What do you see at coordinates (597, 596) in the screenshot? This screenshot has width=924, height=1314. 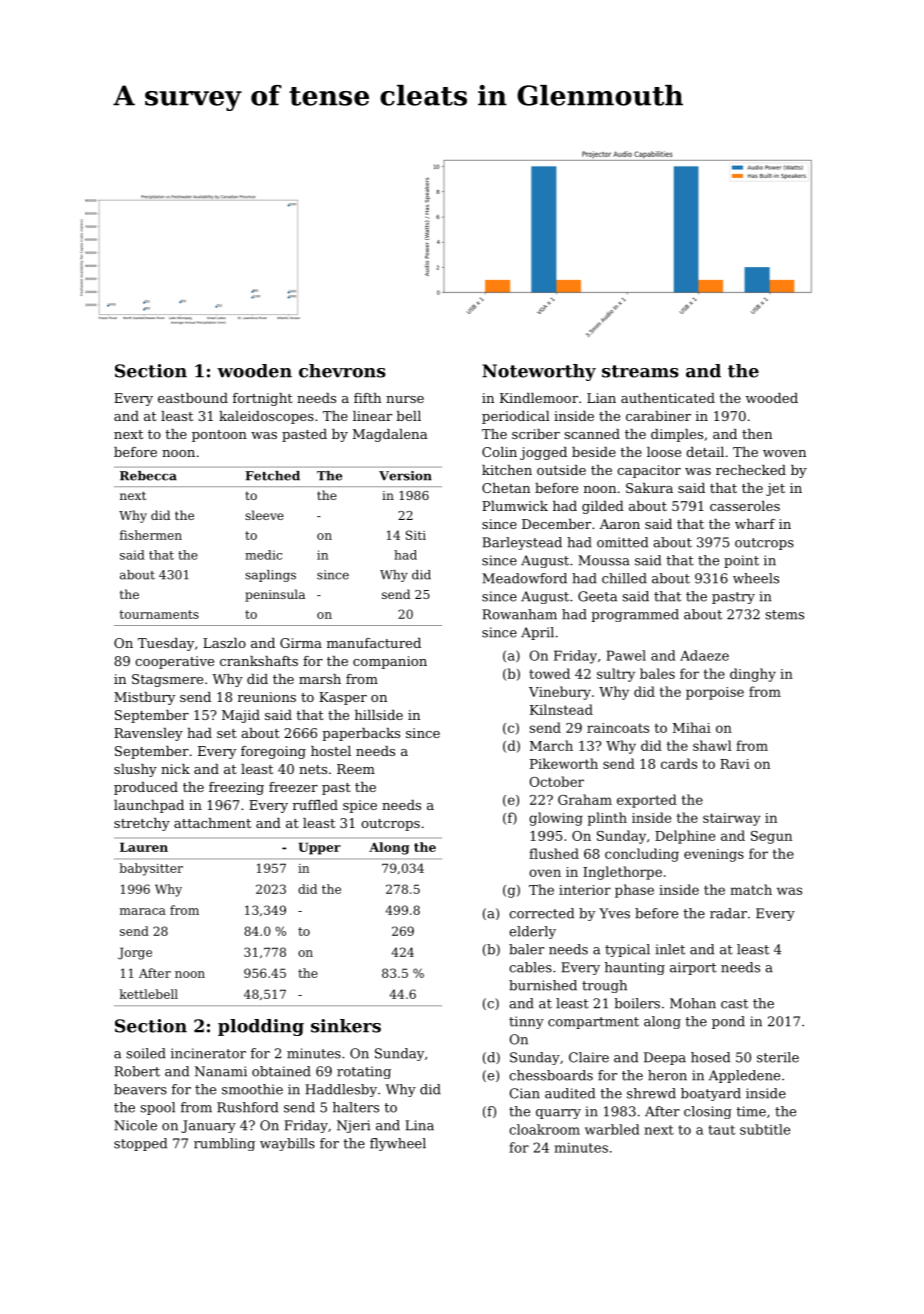 I see `Geeta` at bounding box center [597, 596].
